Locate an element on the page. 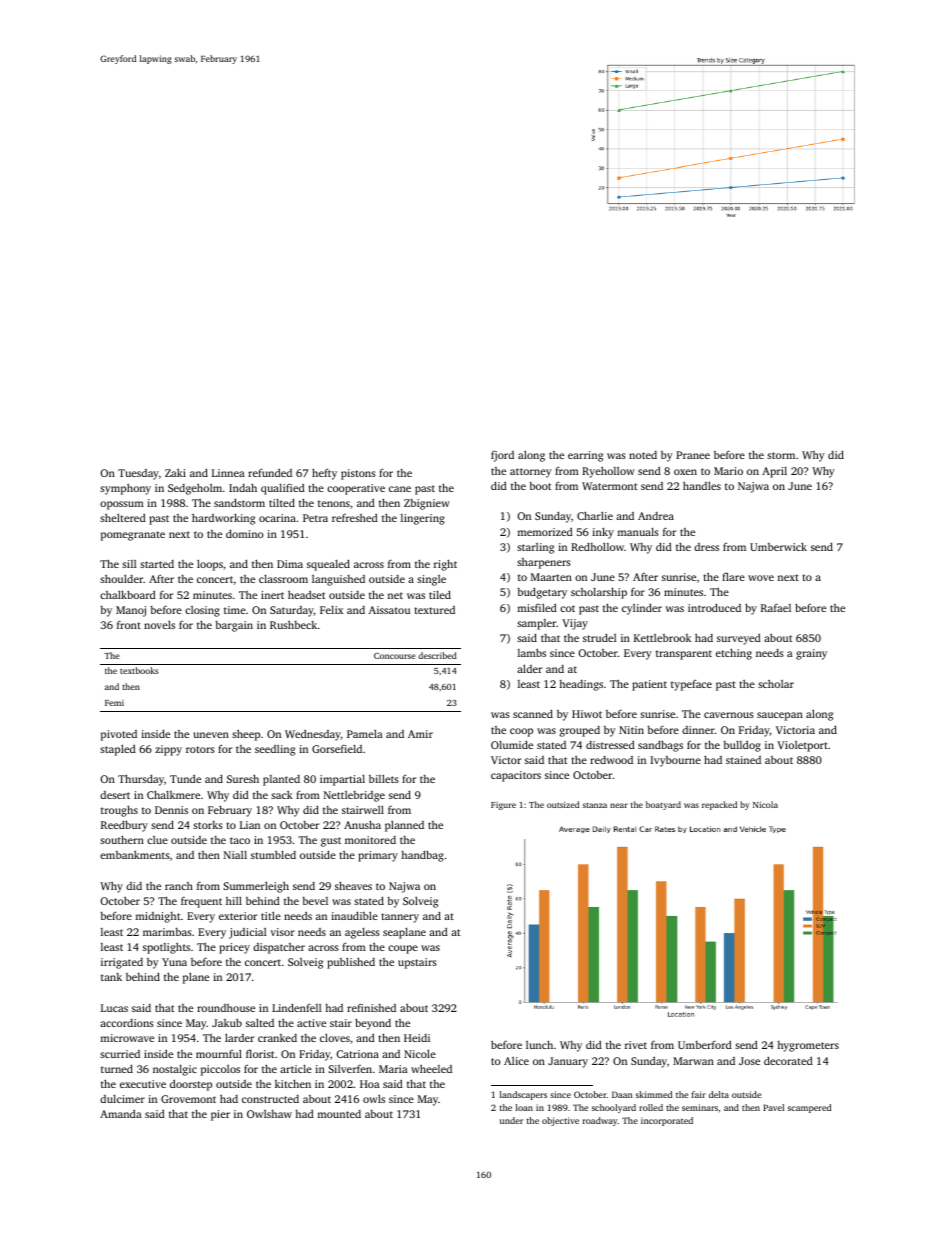 This image has height=1233, width=952. coupe is located at coordinates (403, 949).
